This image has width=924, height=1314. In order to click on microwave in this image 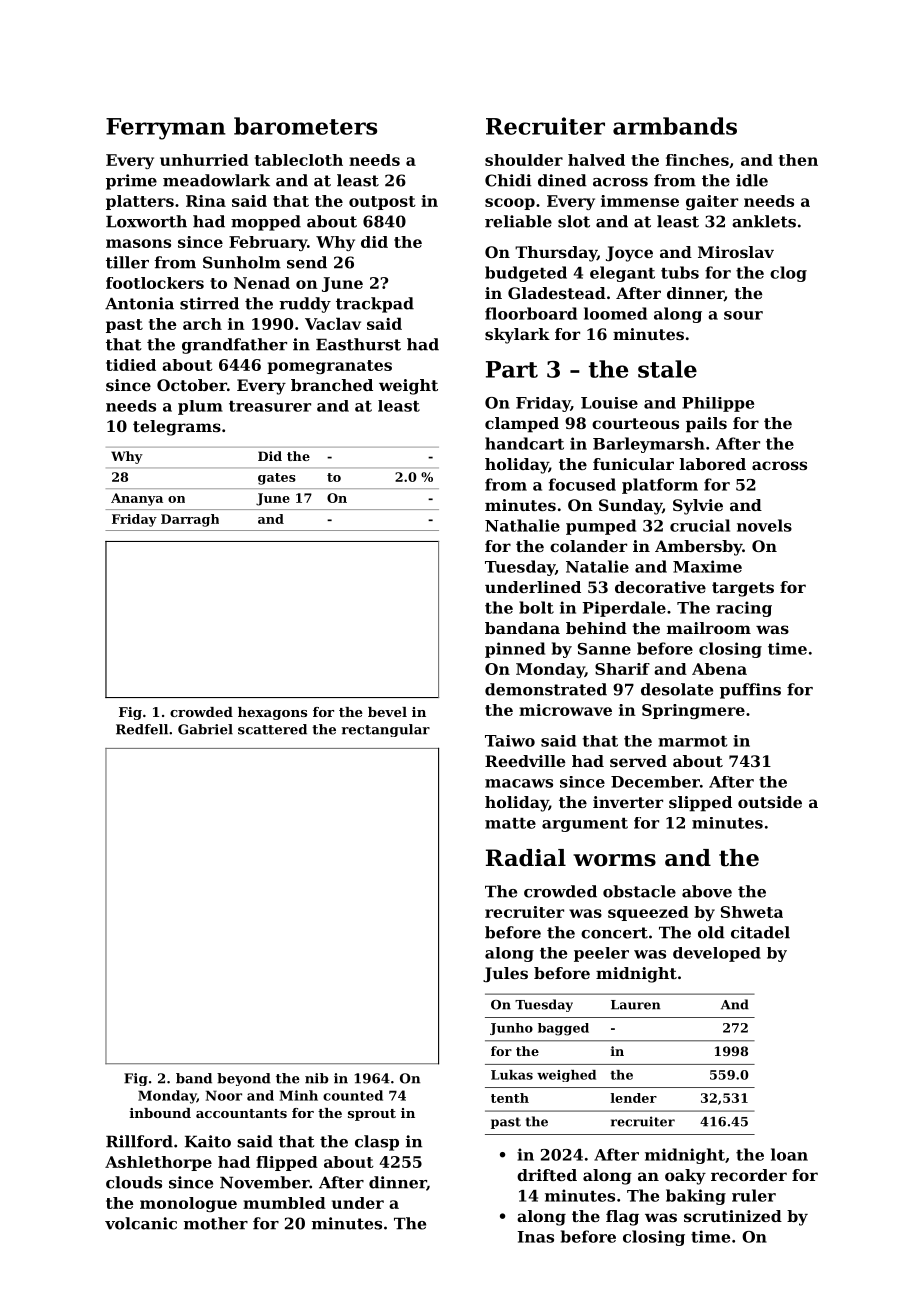, I will do `click(565, 710)`.
